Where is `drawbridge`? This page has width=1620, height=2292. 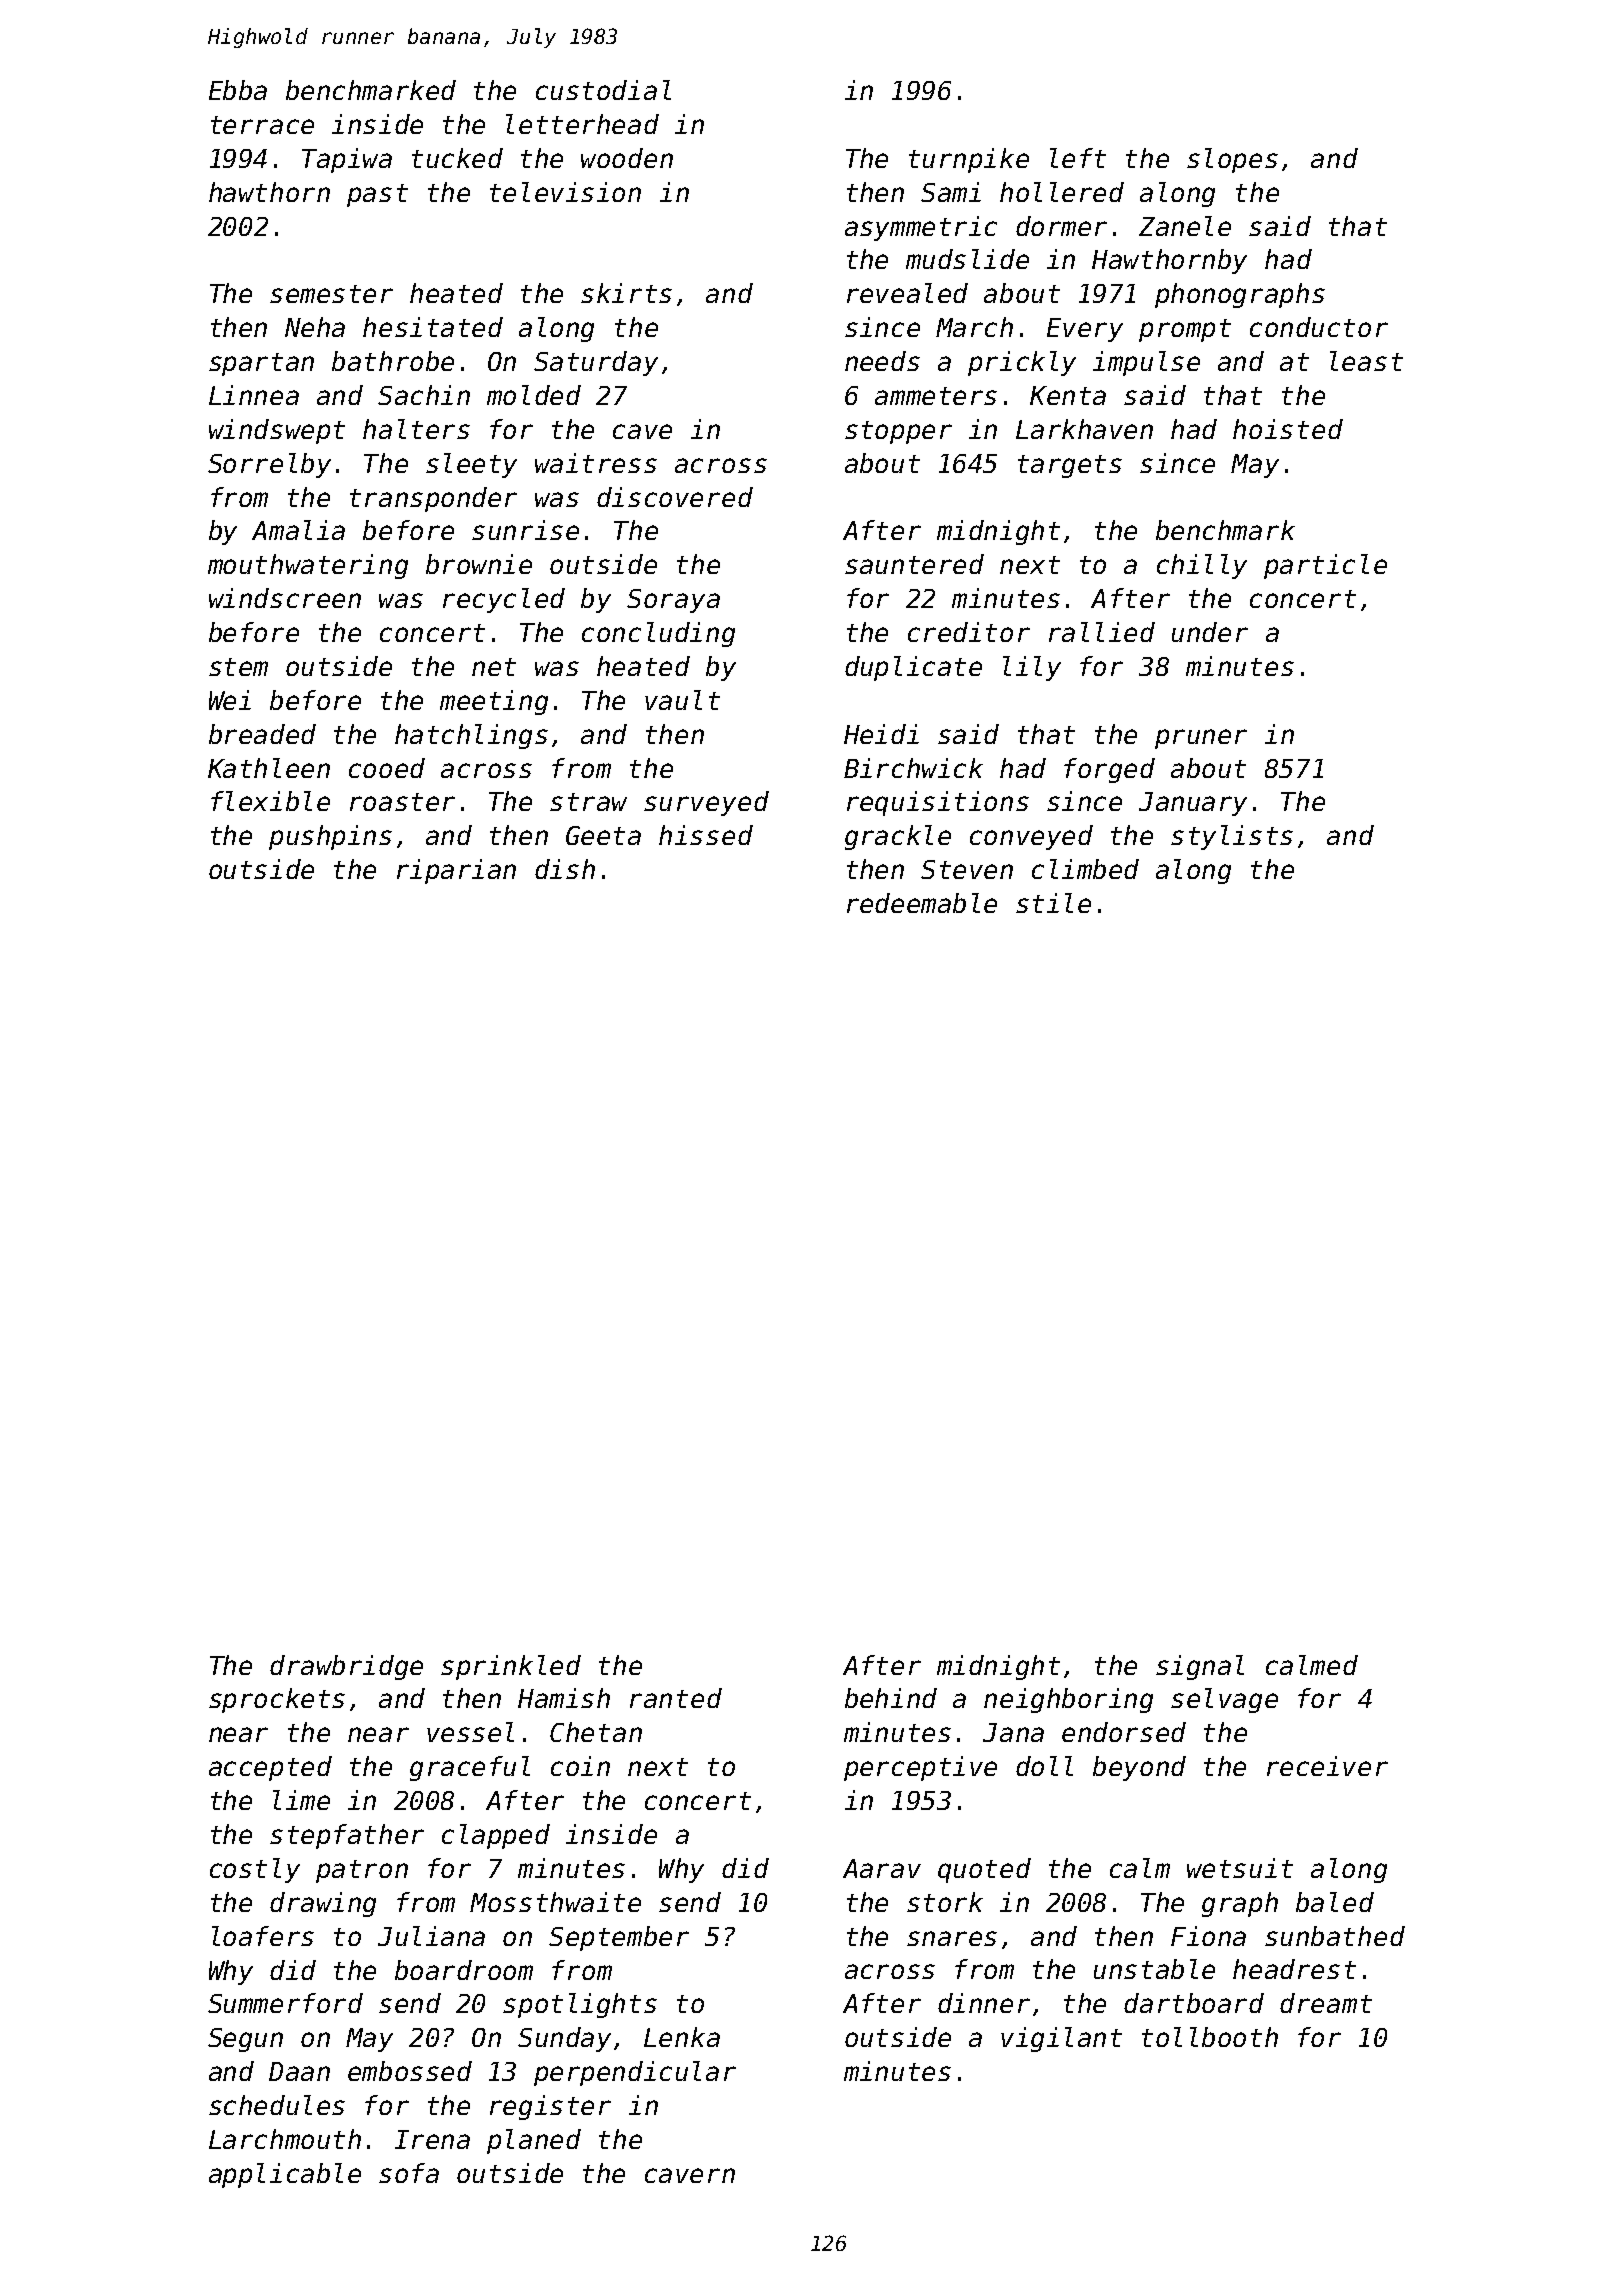 drawbridge is located at coordinates (346, 1667).
